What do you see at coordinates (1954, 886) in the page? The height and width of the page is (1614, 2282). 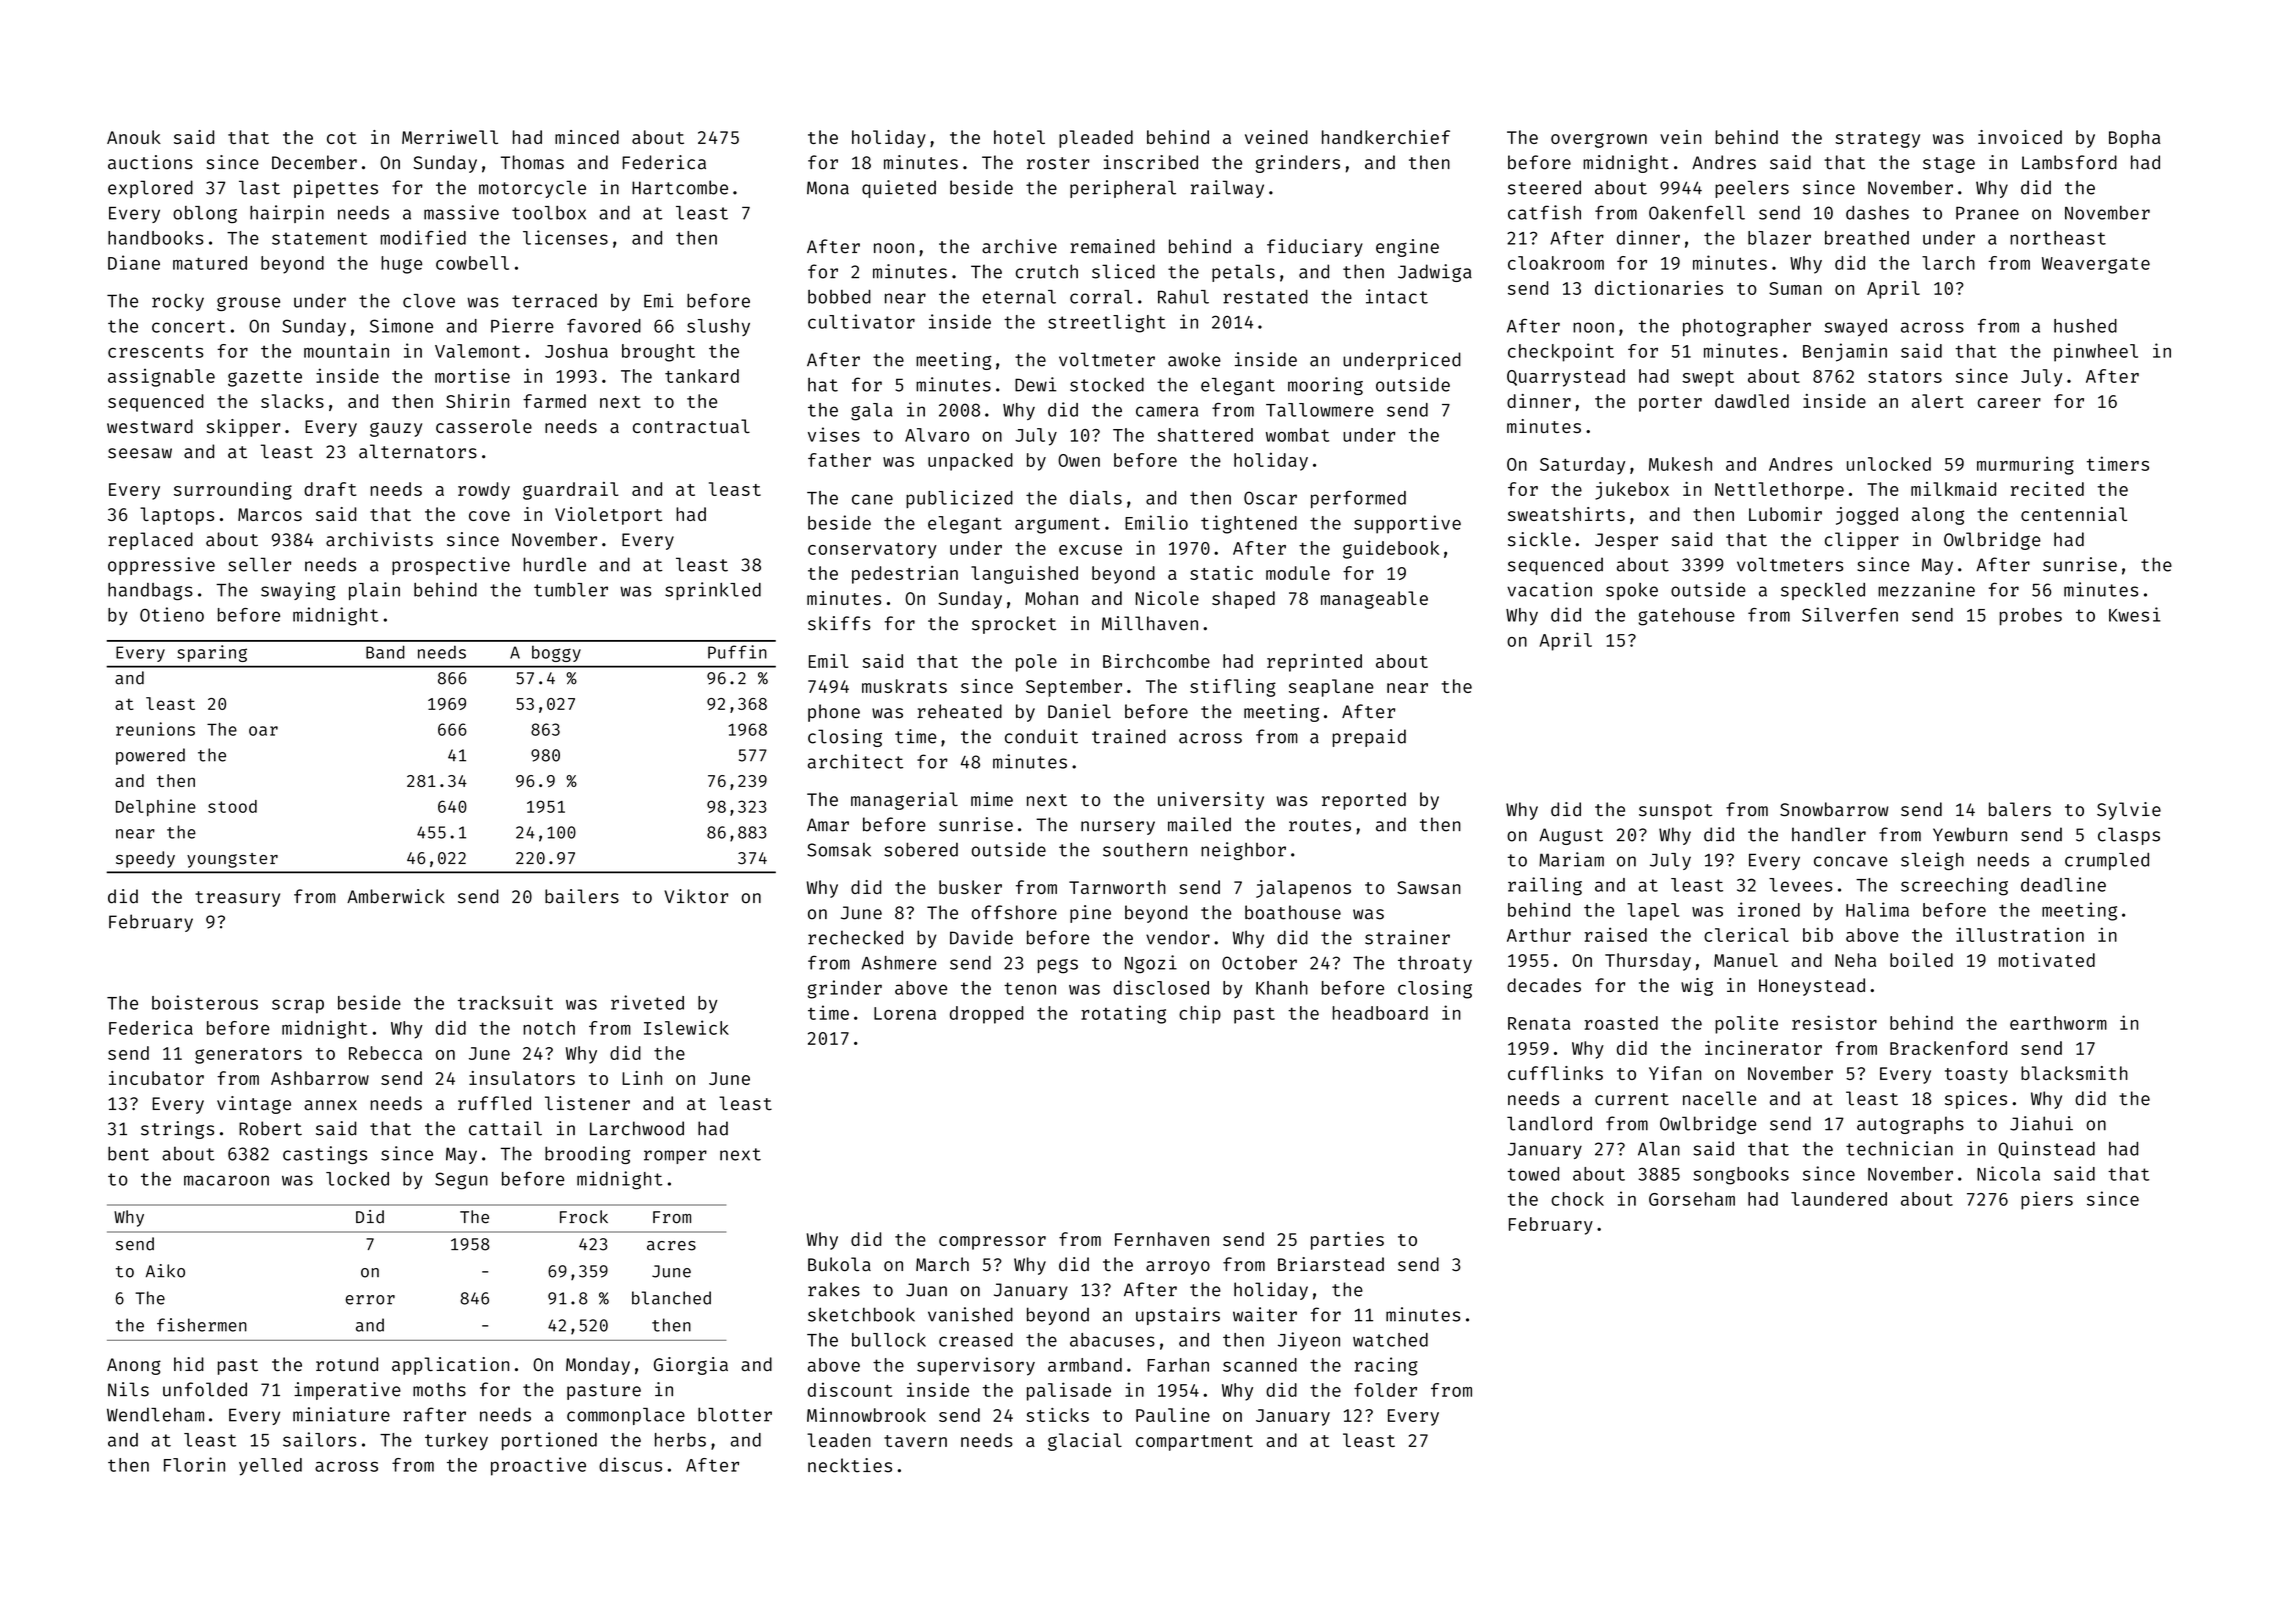 I see `screeching` at bounding box center [1954, 886].
